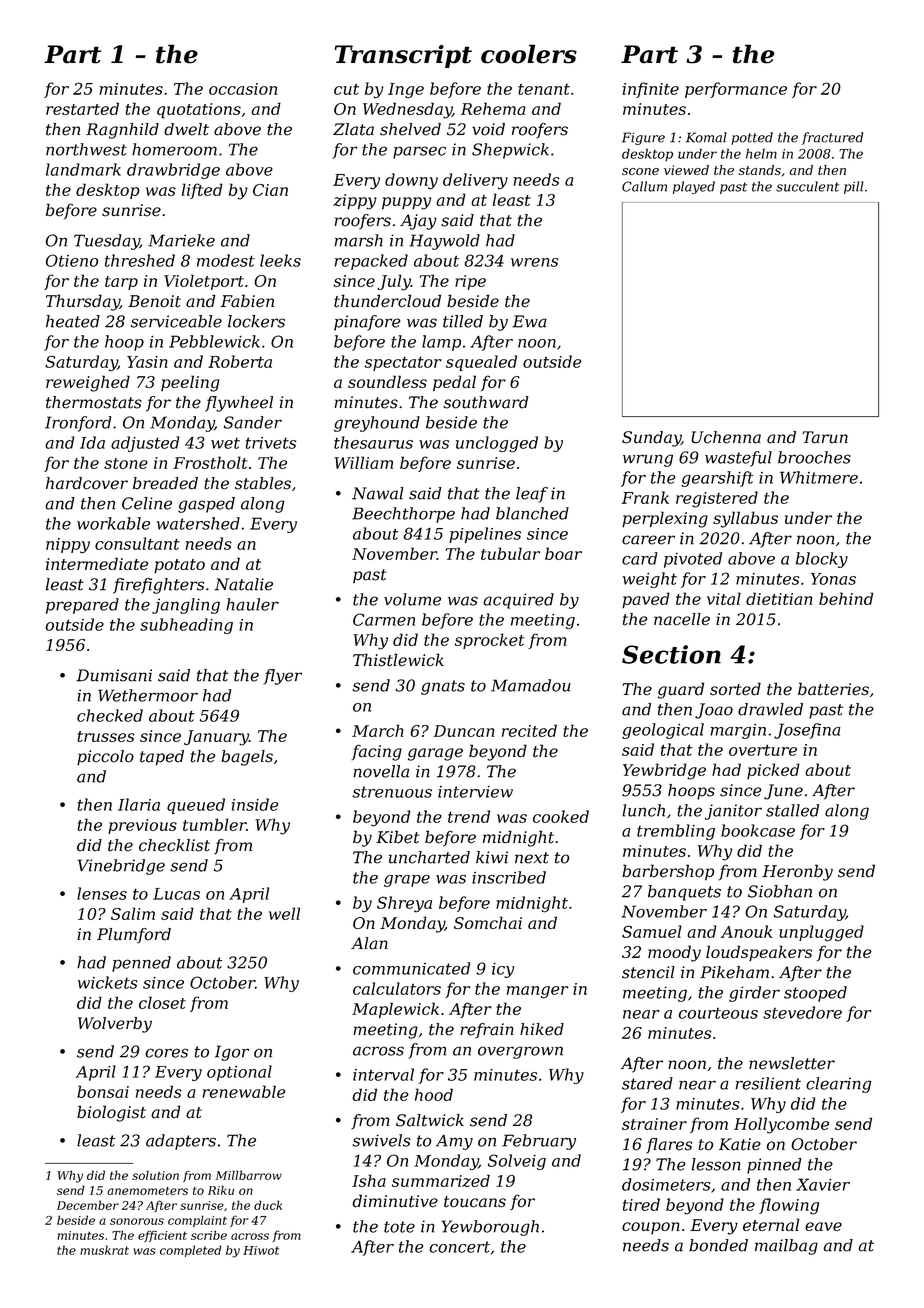 The image size is (924, 1308). Describe the element at coordinates (488, 129) in the screenshot. I see `void` at that location.
